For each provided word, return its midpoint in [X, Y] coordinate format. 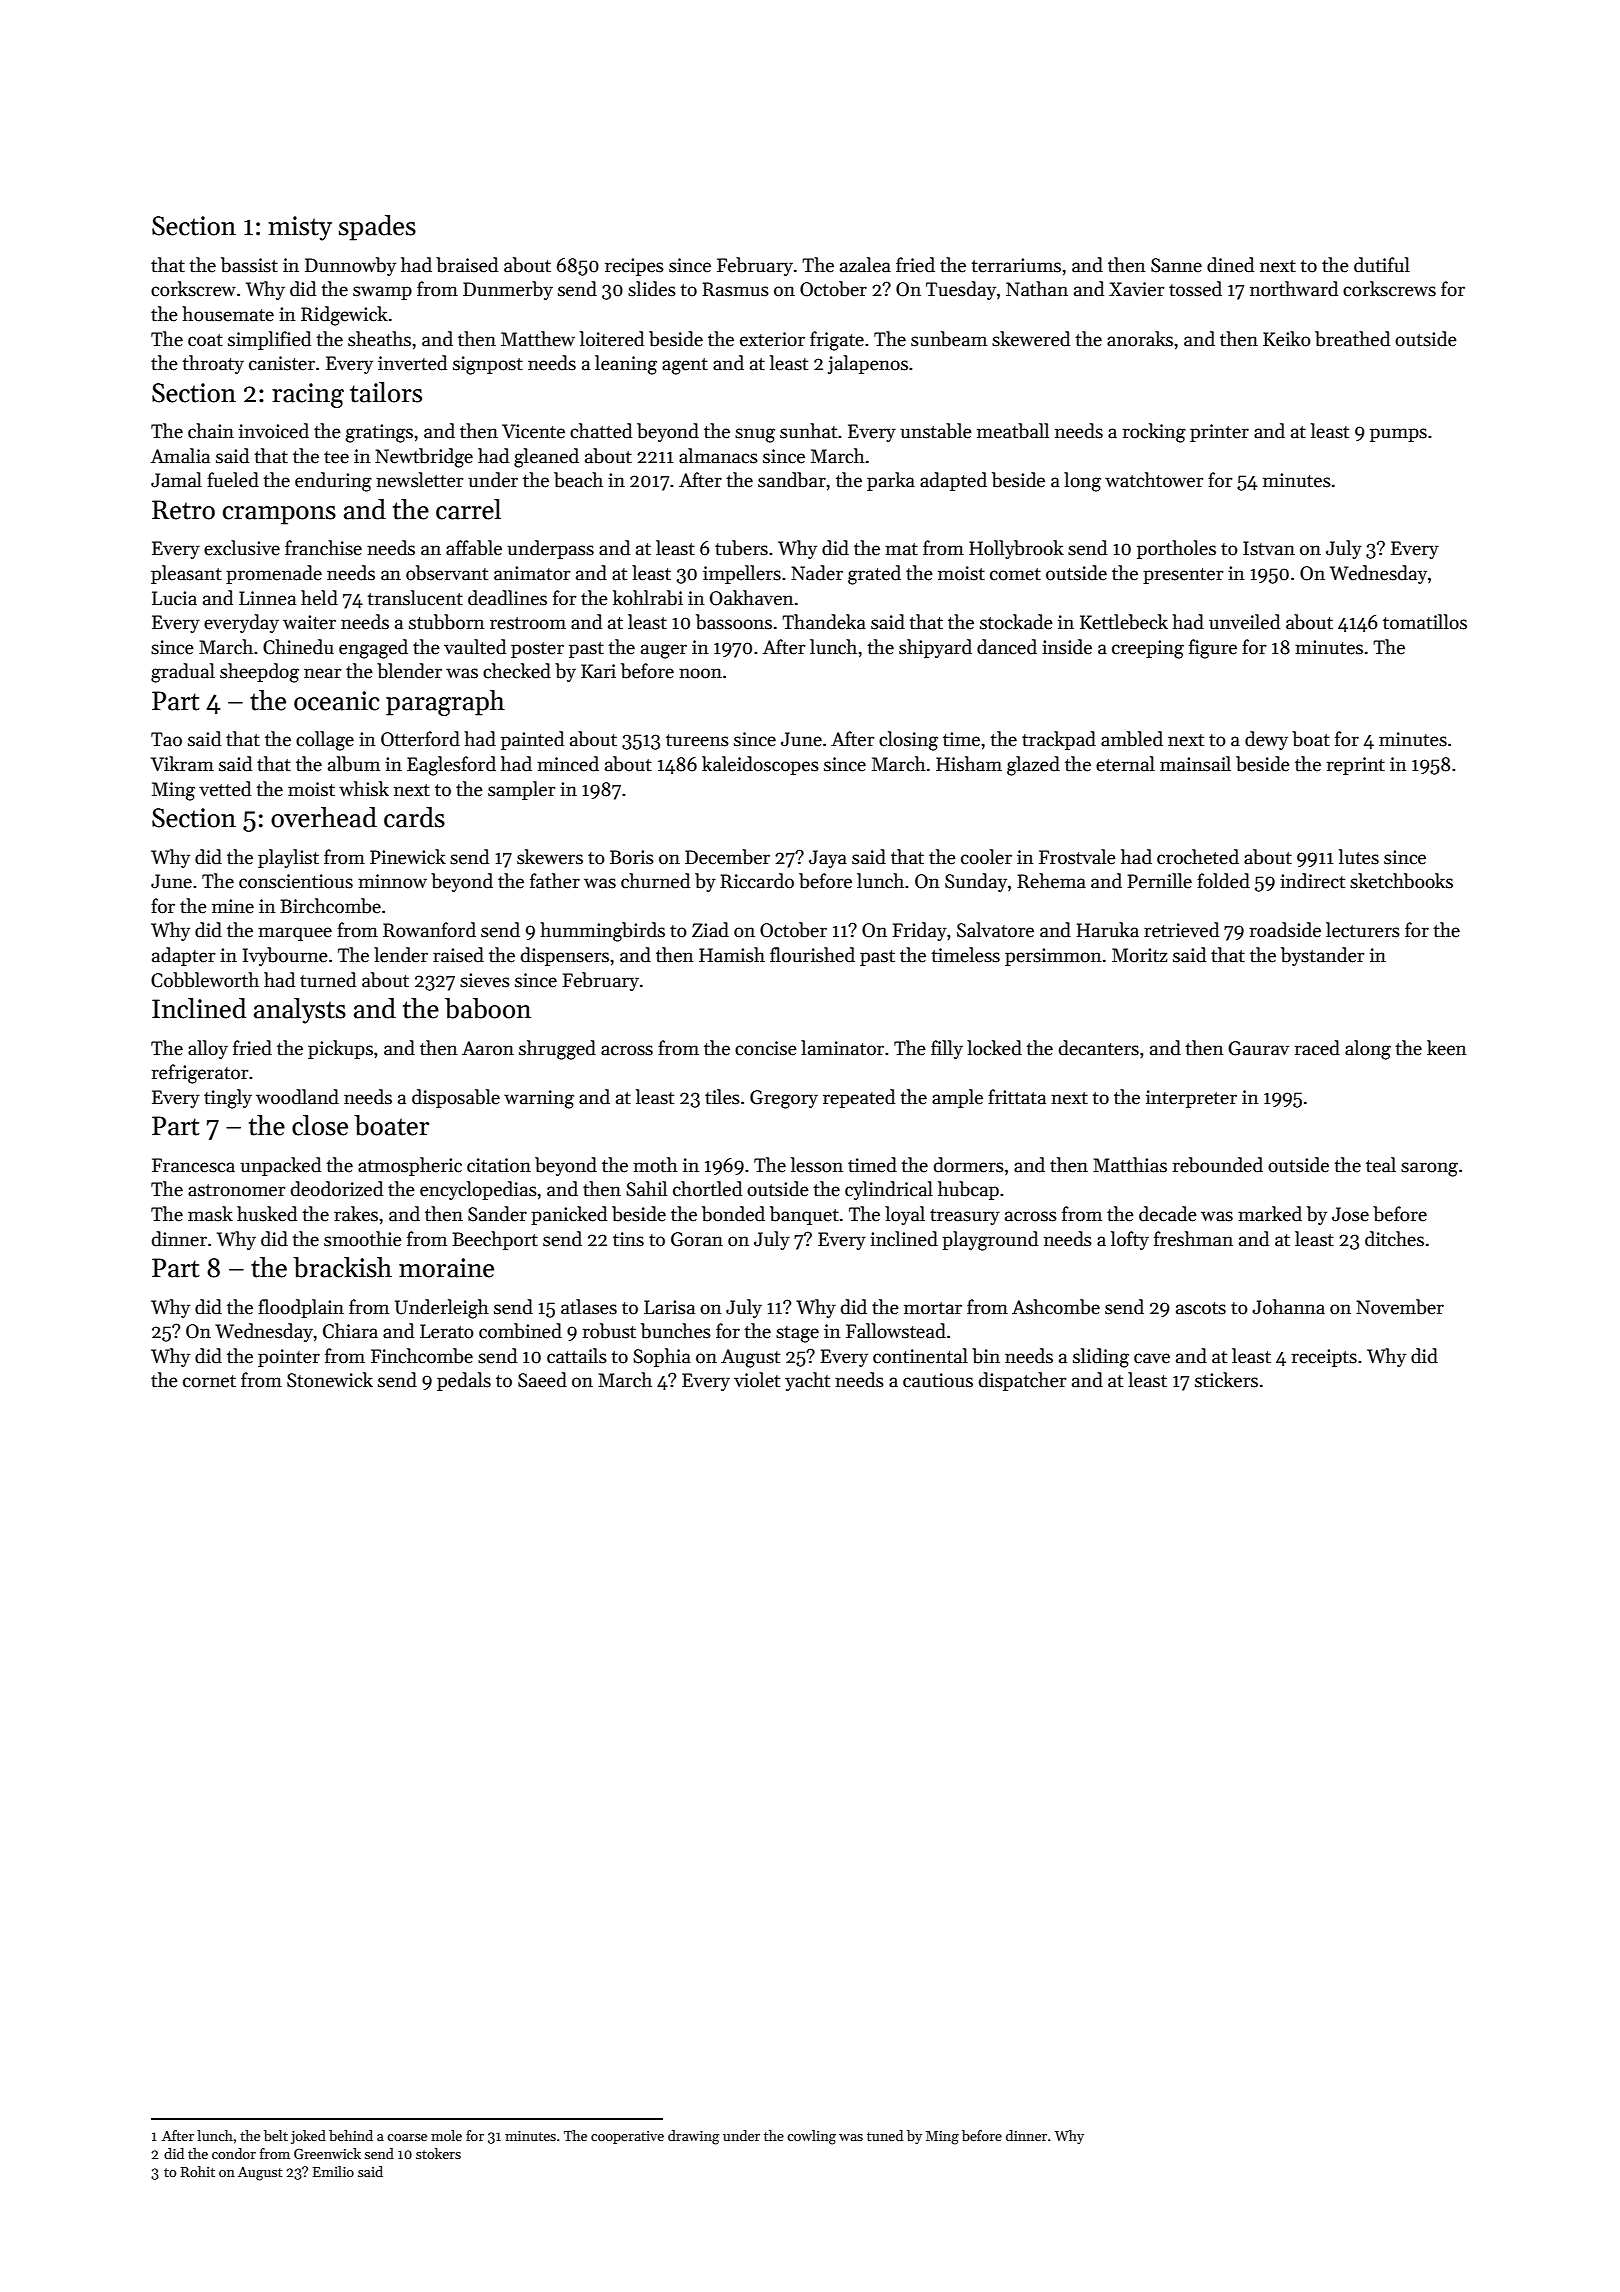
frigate [837, 341]
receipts [1324, 1358]
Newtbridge [424, 458]
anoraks [1140, 339]
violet [757, 1380]
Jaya [828, 859]
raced [1317, 1048]
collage [325, 741]
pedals [464, 1381]
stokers [438, 2153]
